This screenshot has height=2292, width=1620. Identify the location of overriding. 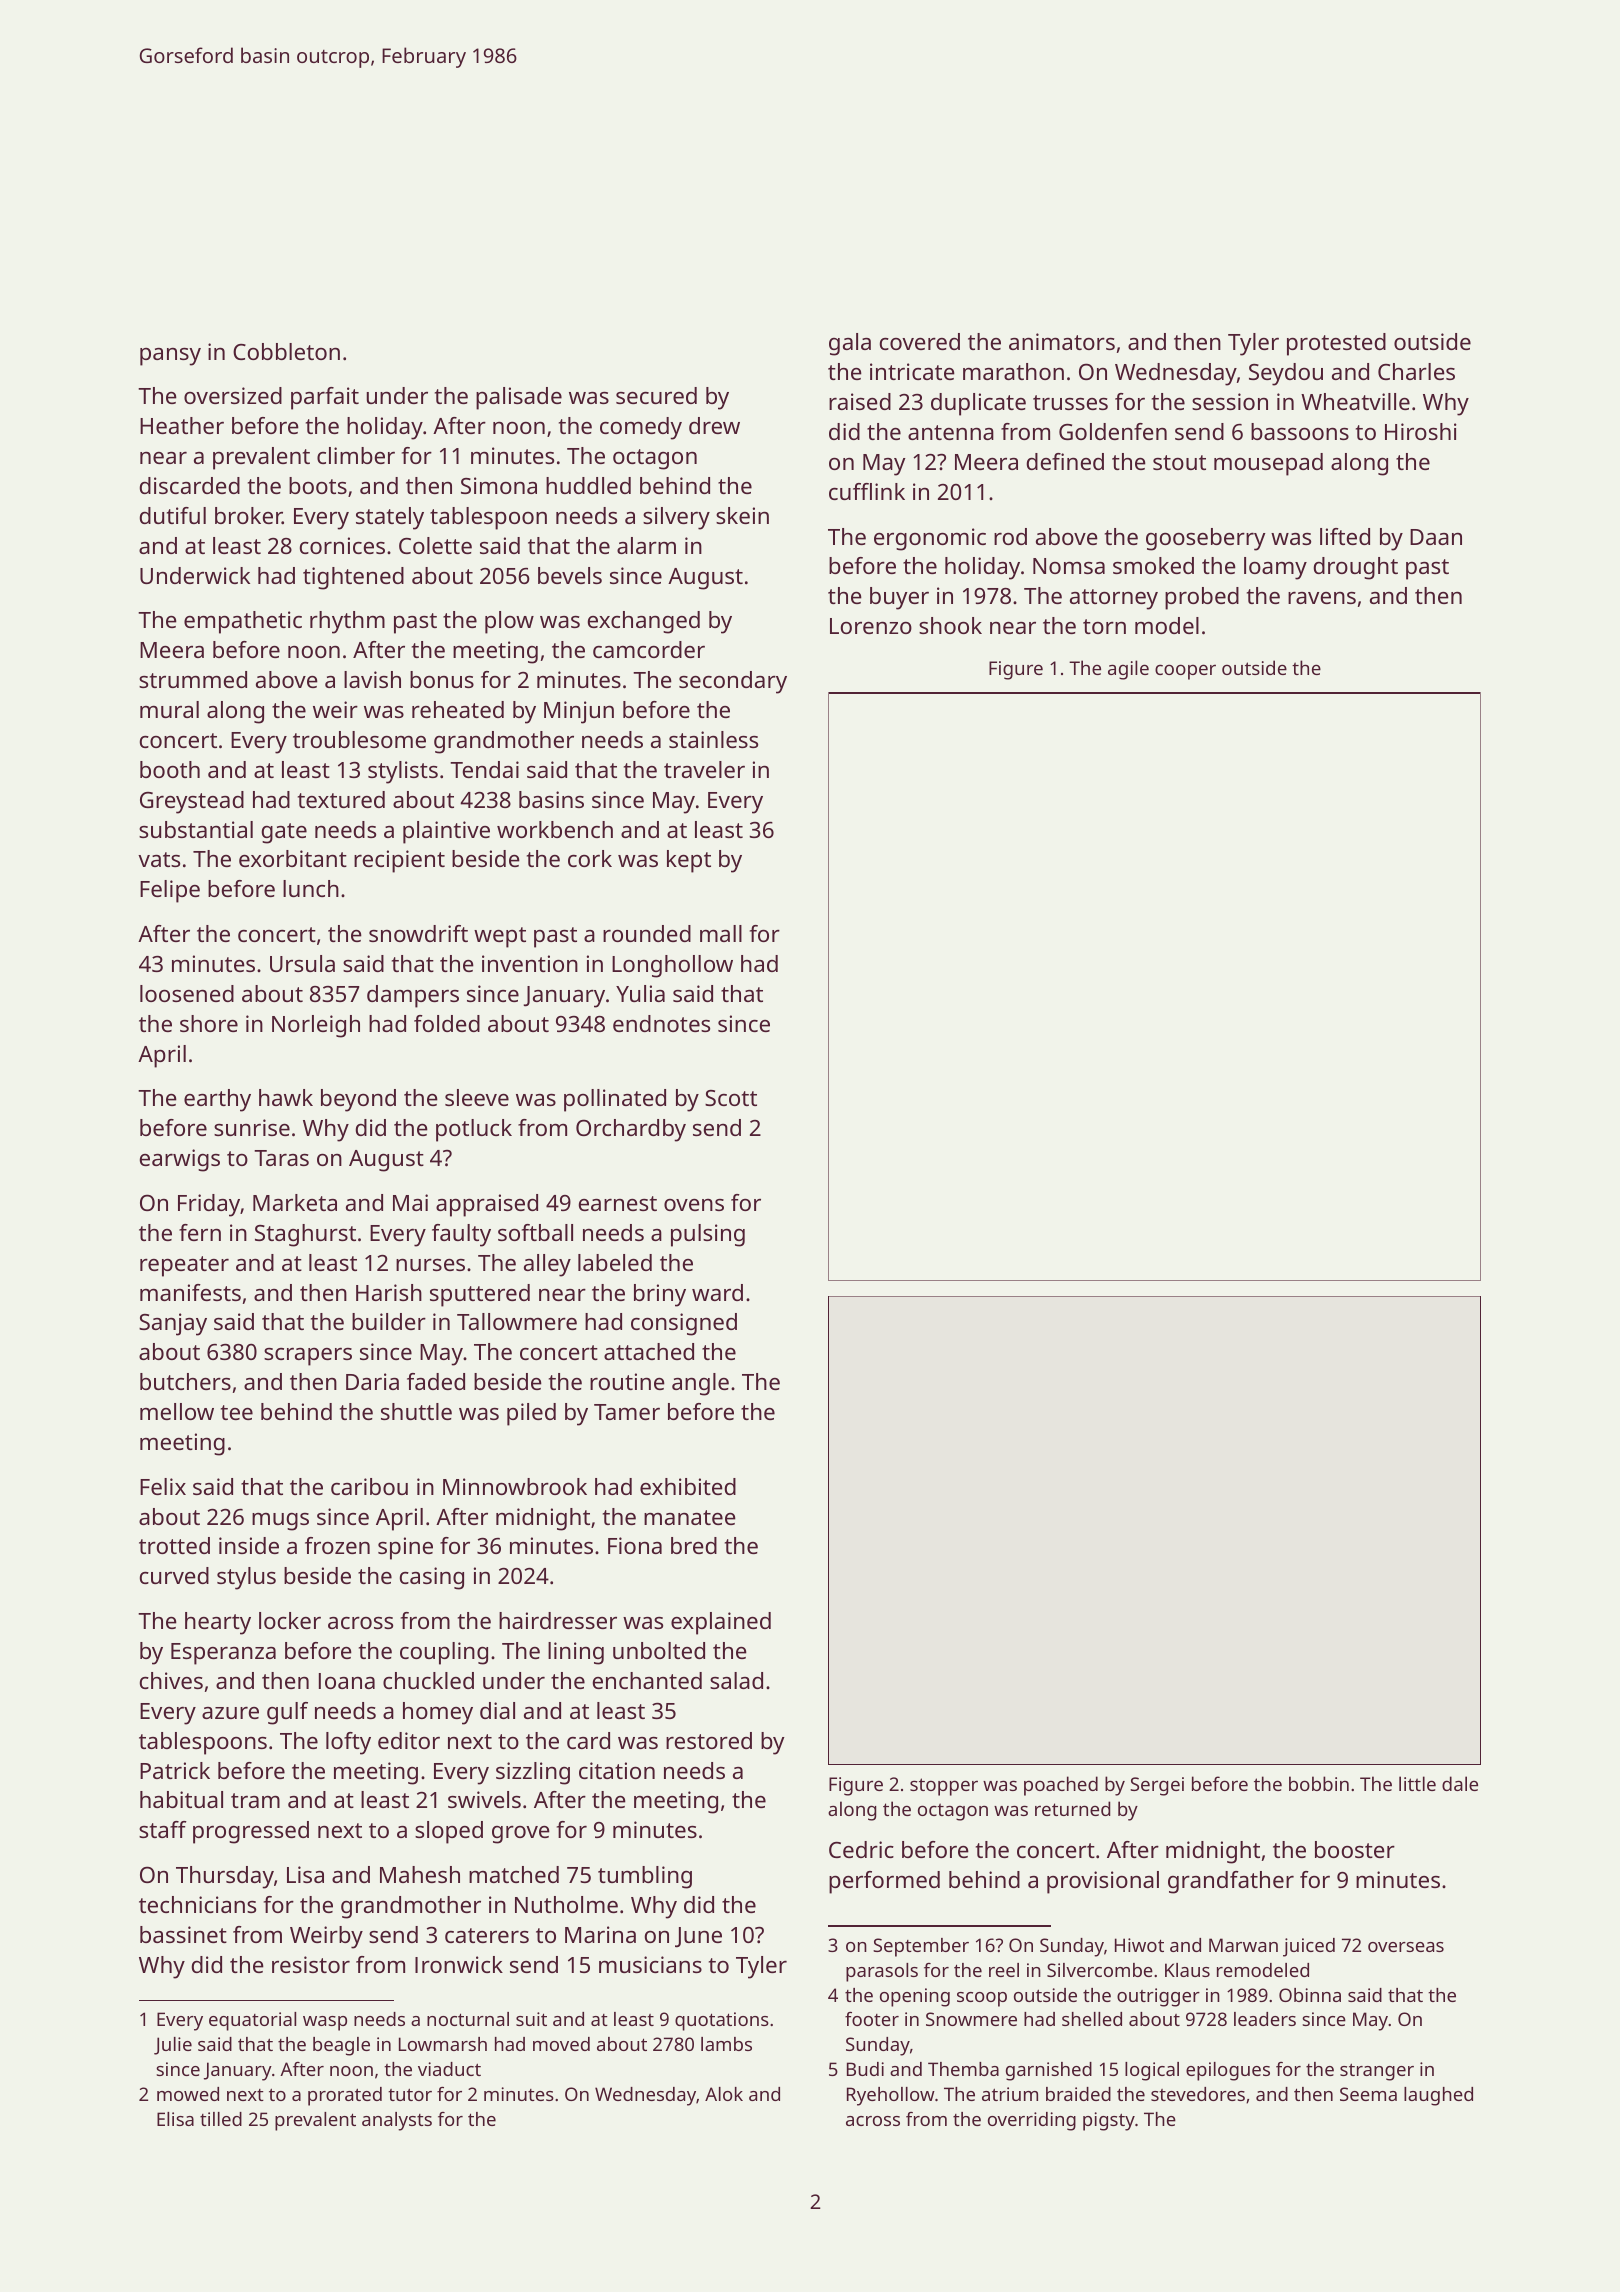
(1032, 2121).
